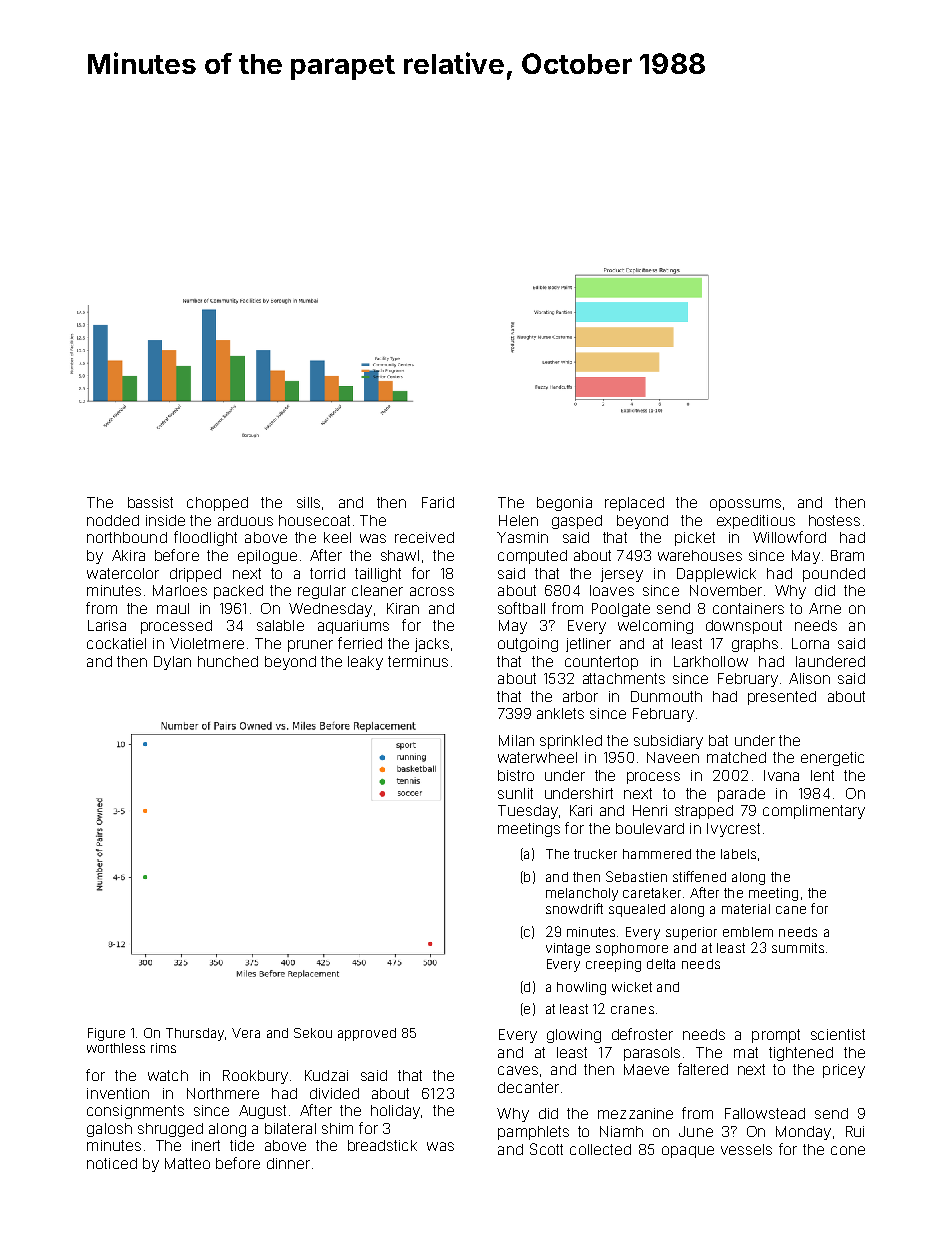 The width and height of the image is (952, 1233). Describe the element at coordinates (564, 504) in the image. I see `begonia` at that location.
